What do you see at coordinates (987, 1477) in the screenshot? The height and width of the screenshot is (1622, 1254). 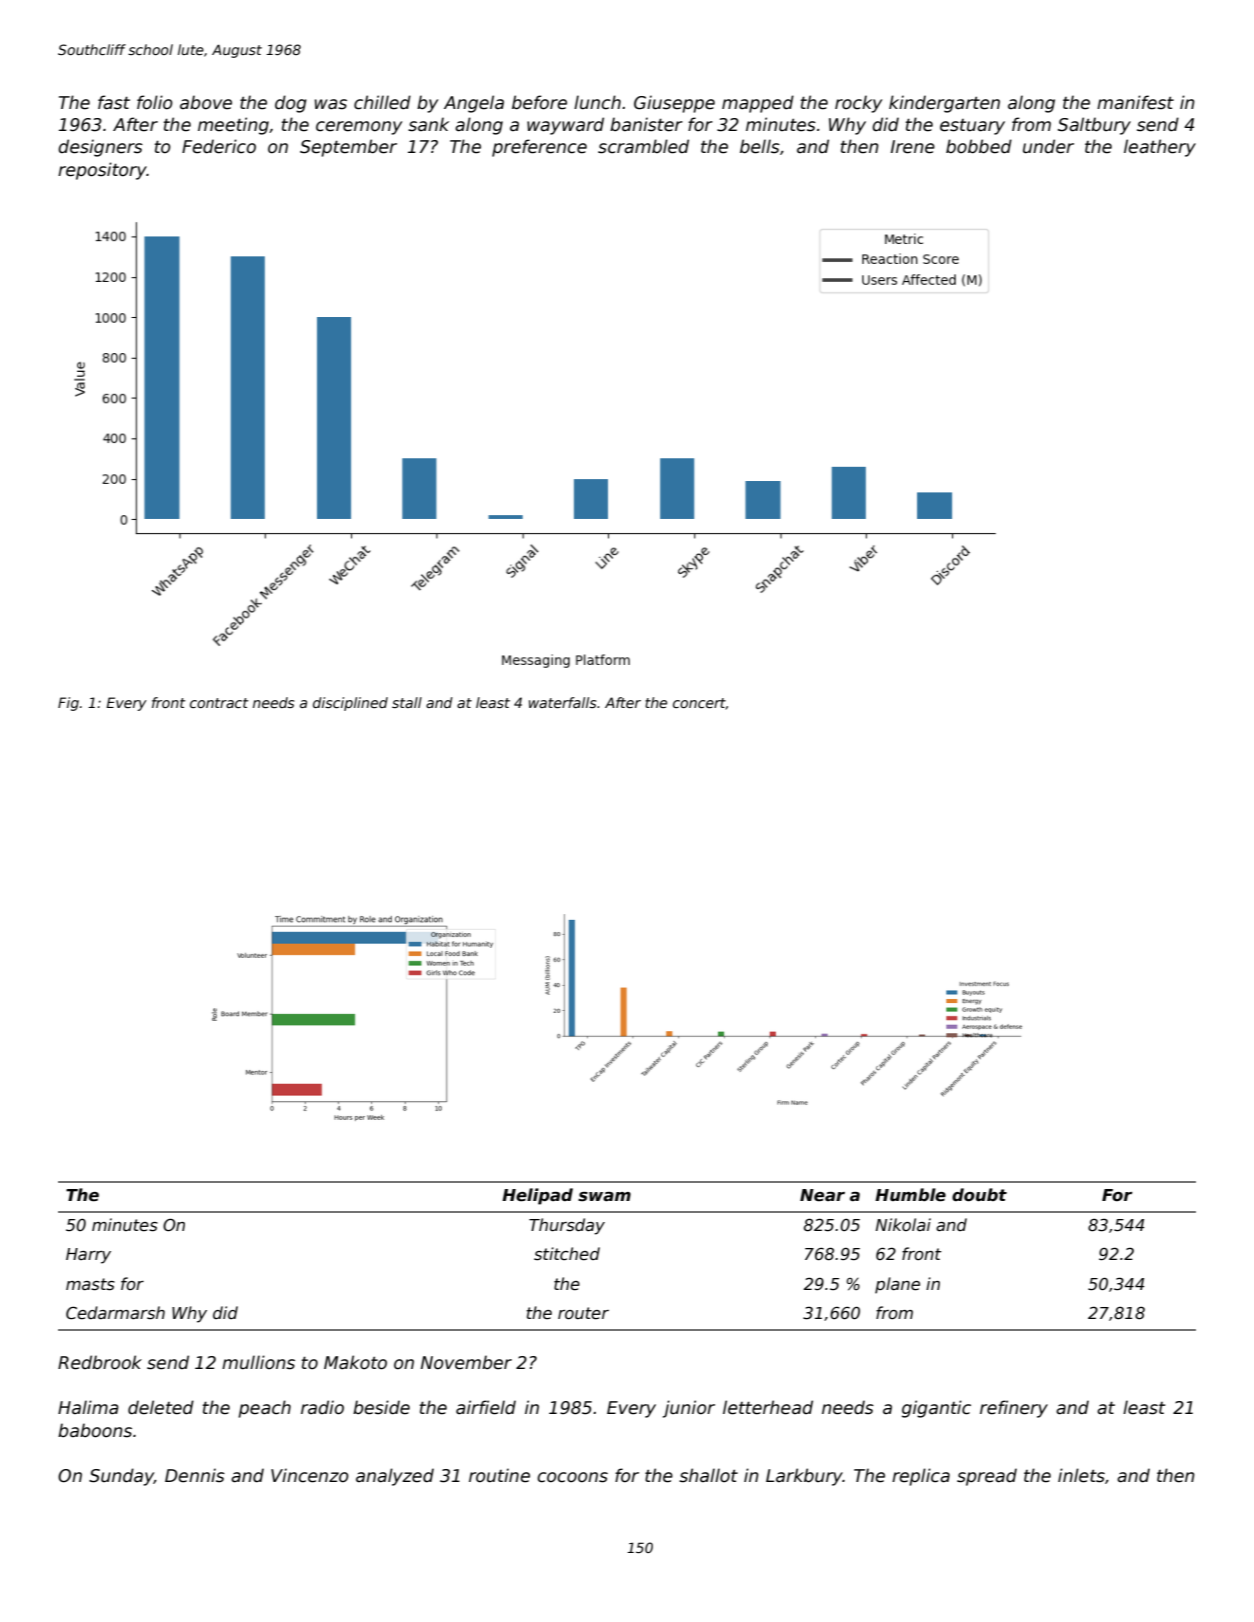 I see `spread` at bounding box center [987, 1477].
